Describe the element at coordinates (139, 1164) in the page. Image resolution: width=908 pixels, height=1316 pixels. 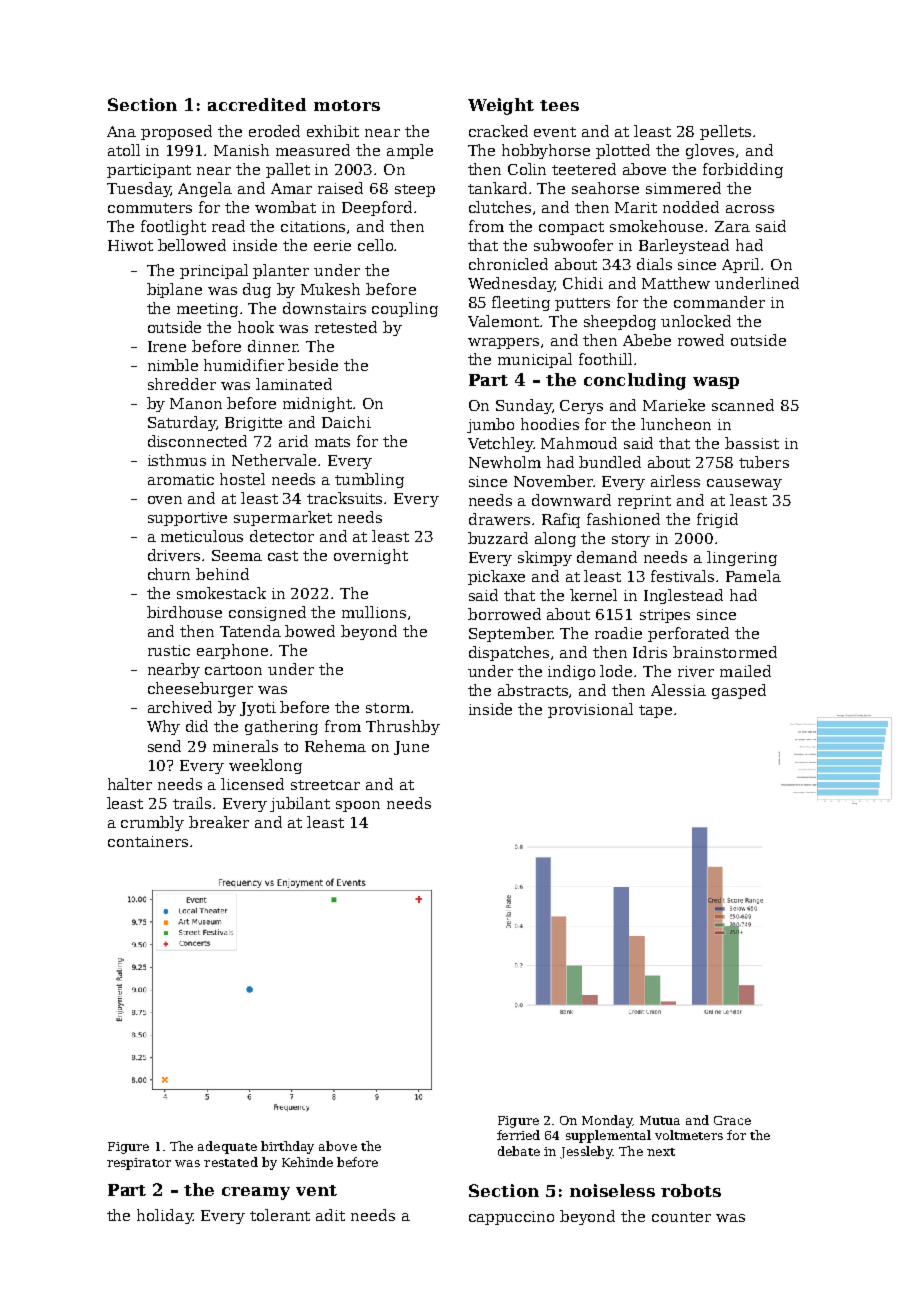
I see `respirator` at that location.
